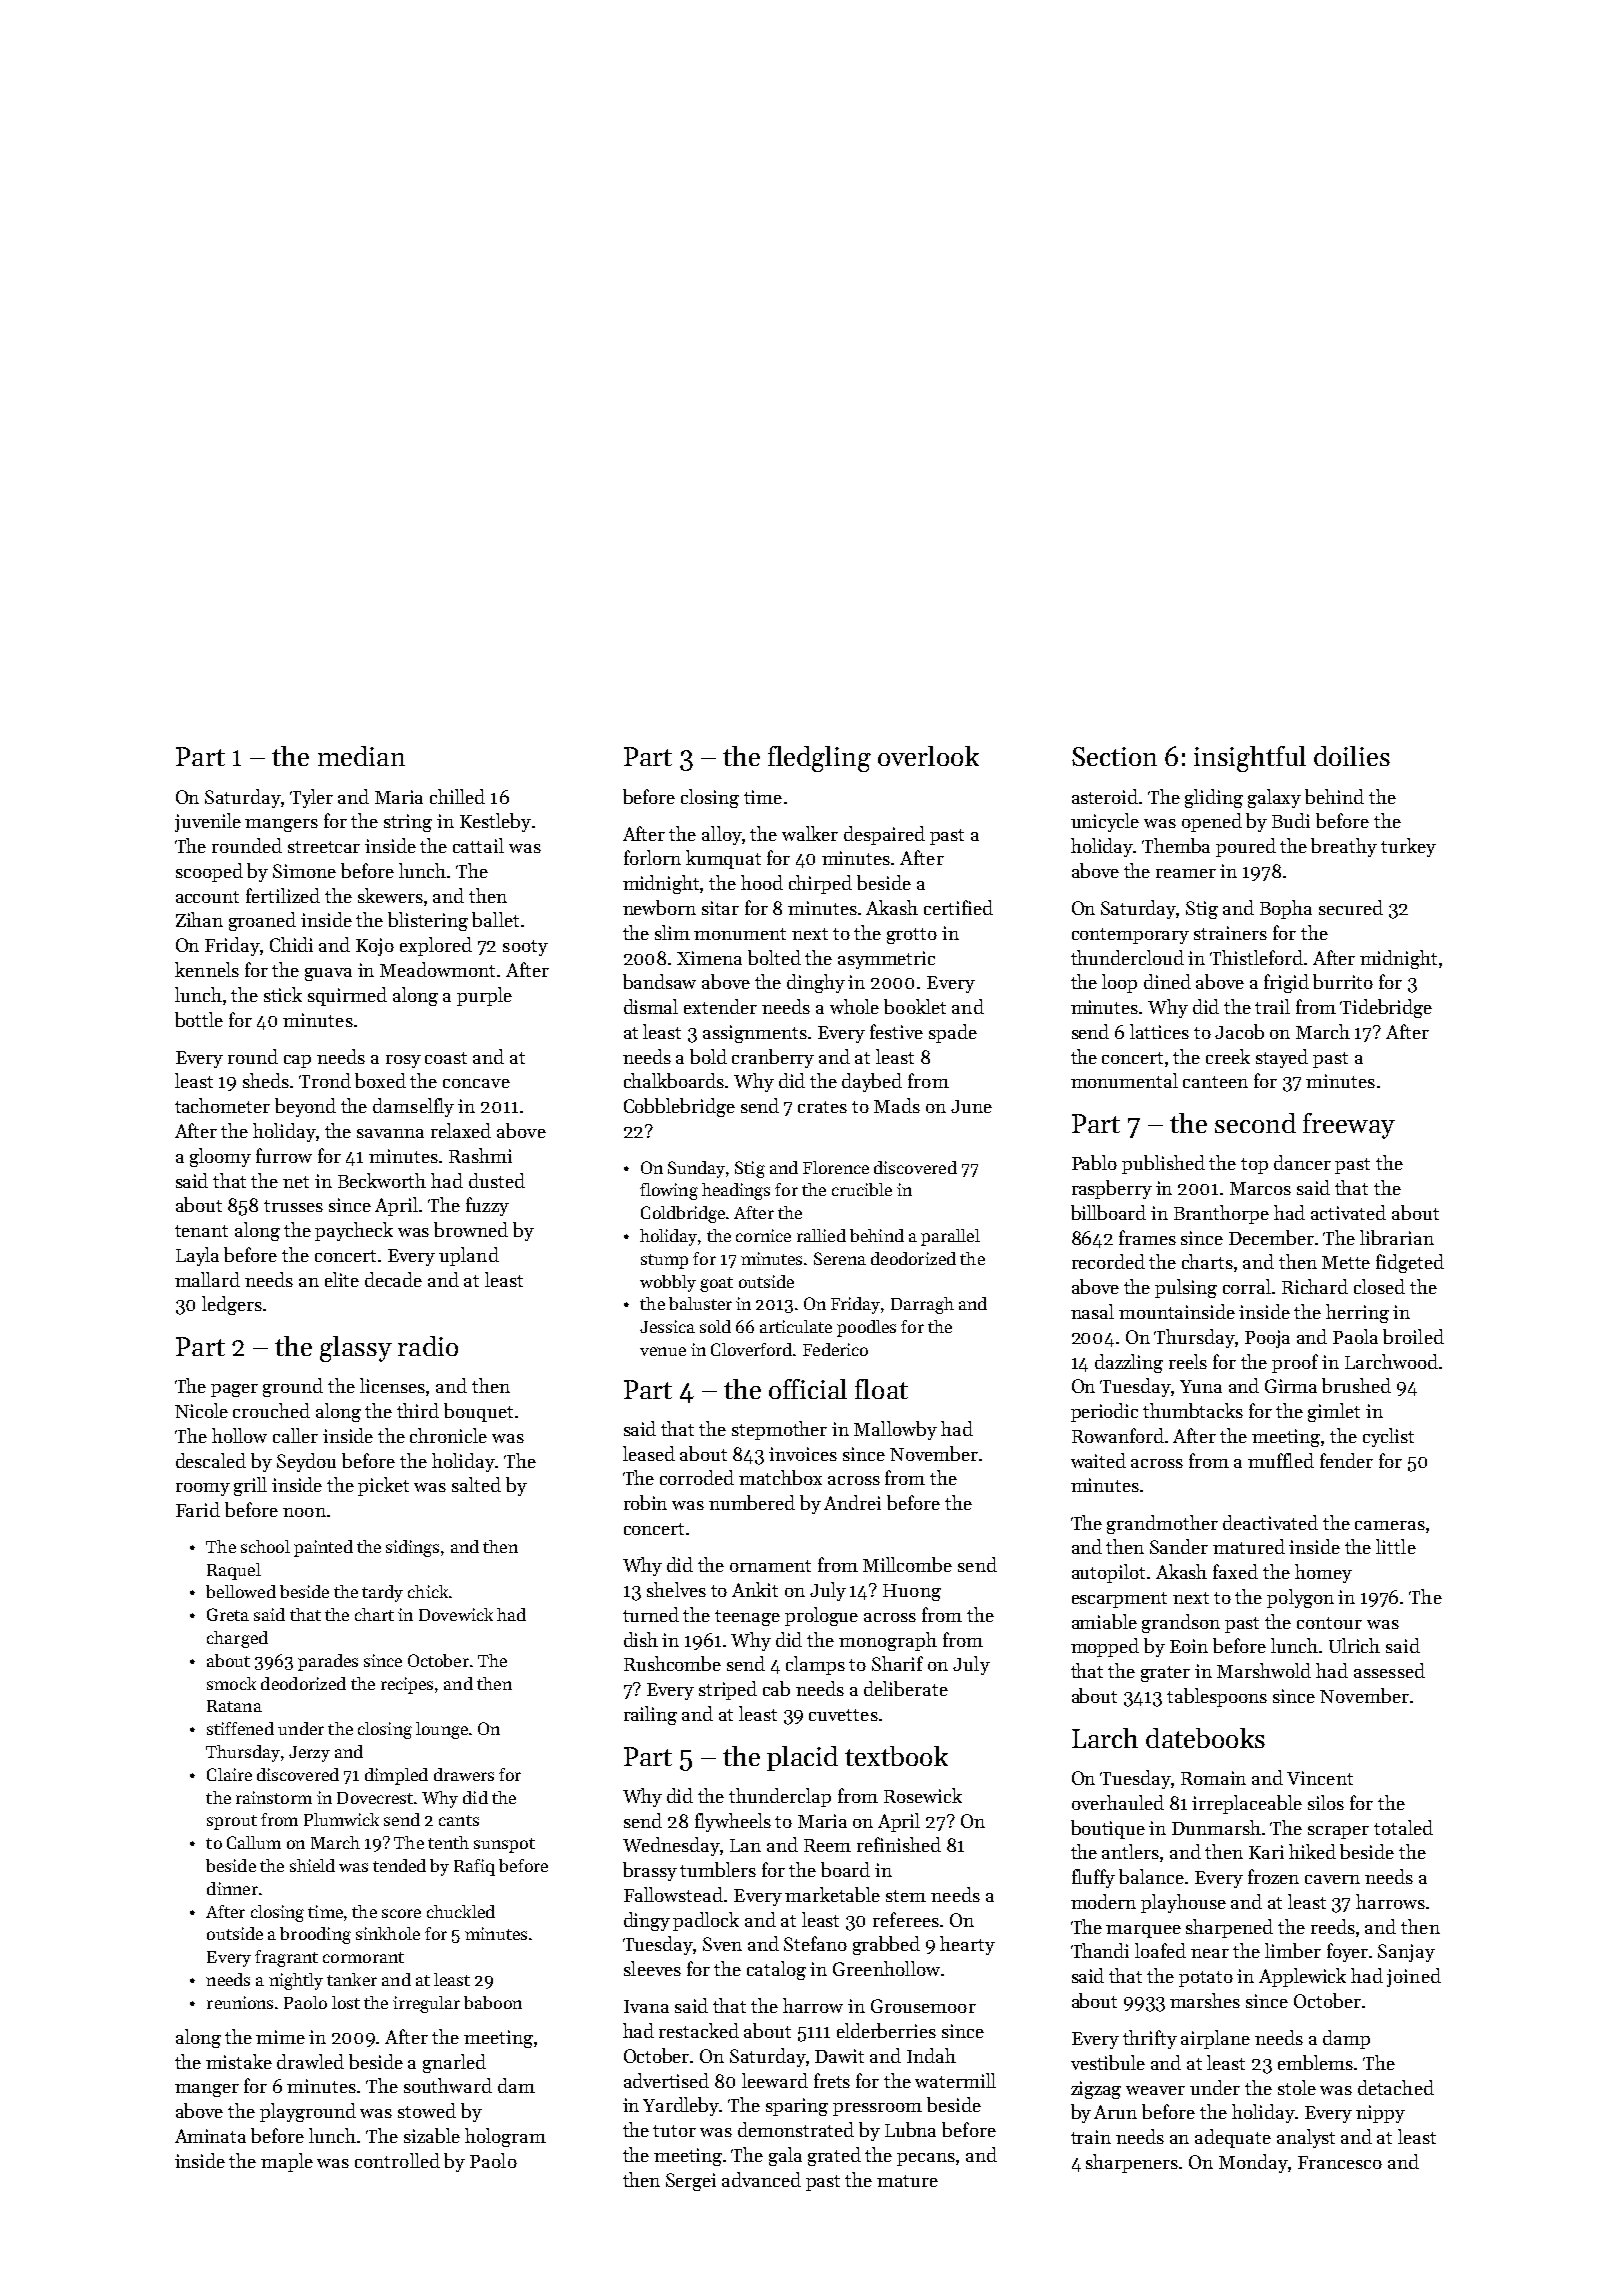 The height and width of the page is (2292, 1620). What do you see at coordinates (866, 1328) in the page?
I see `poodles` at bounding box center [866, 1328].
